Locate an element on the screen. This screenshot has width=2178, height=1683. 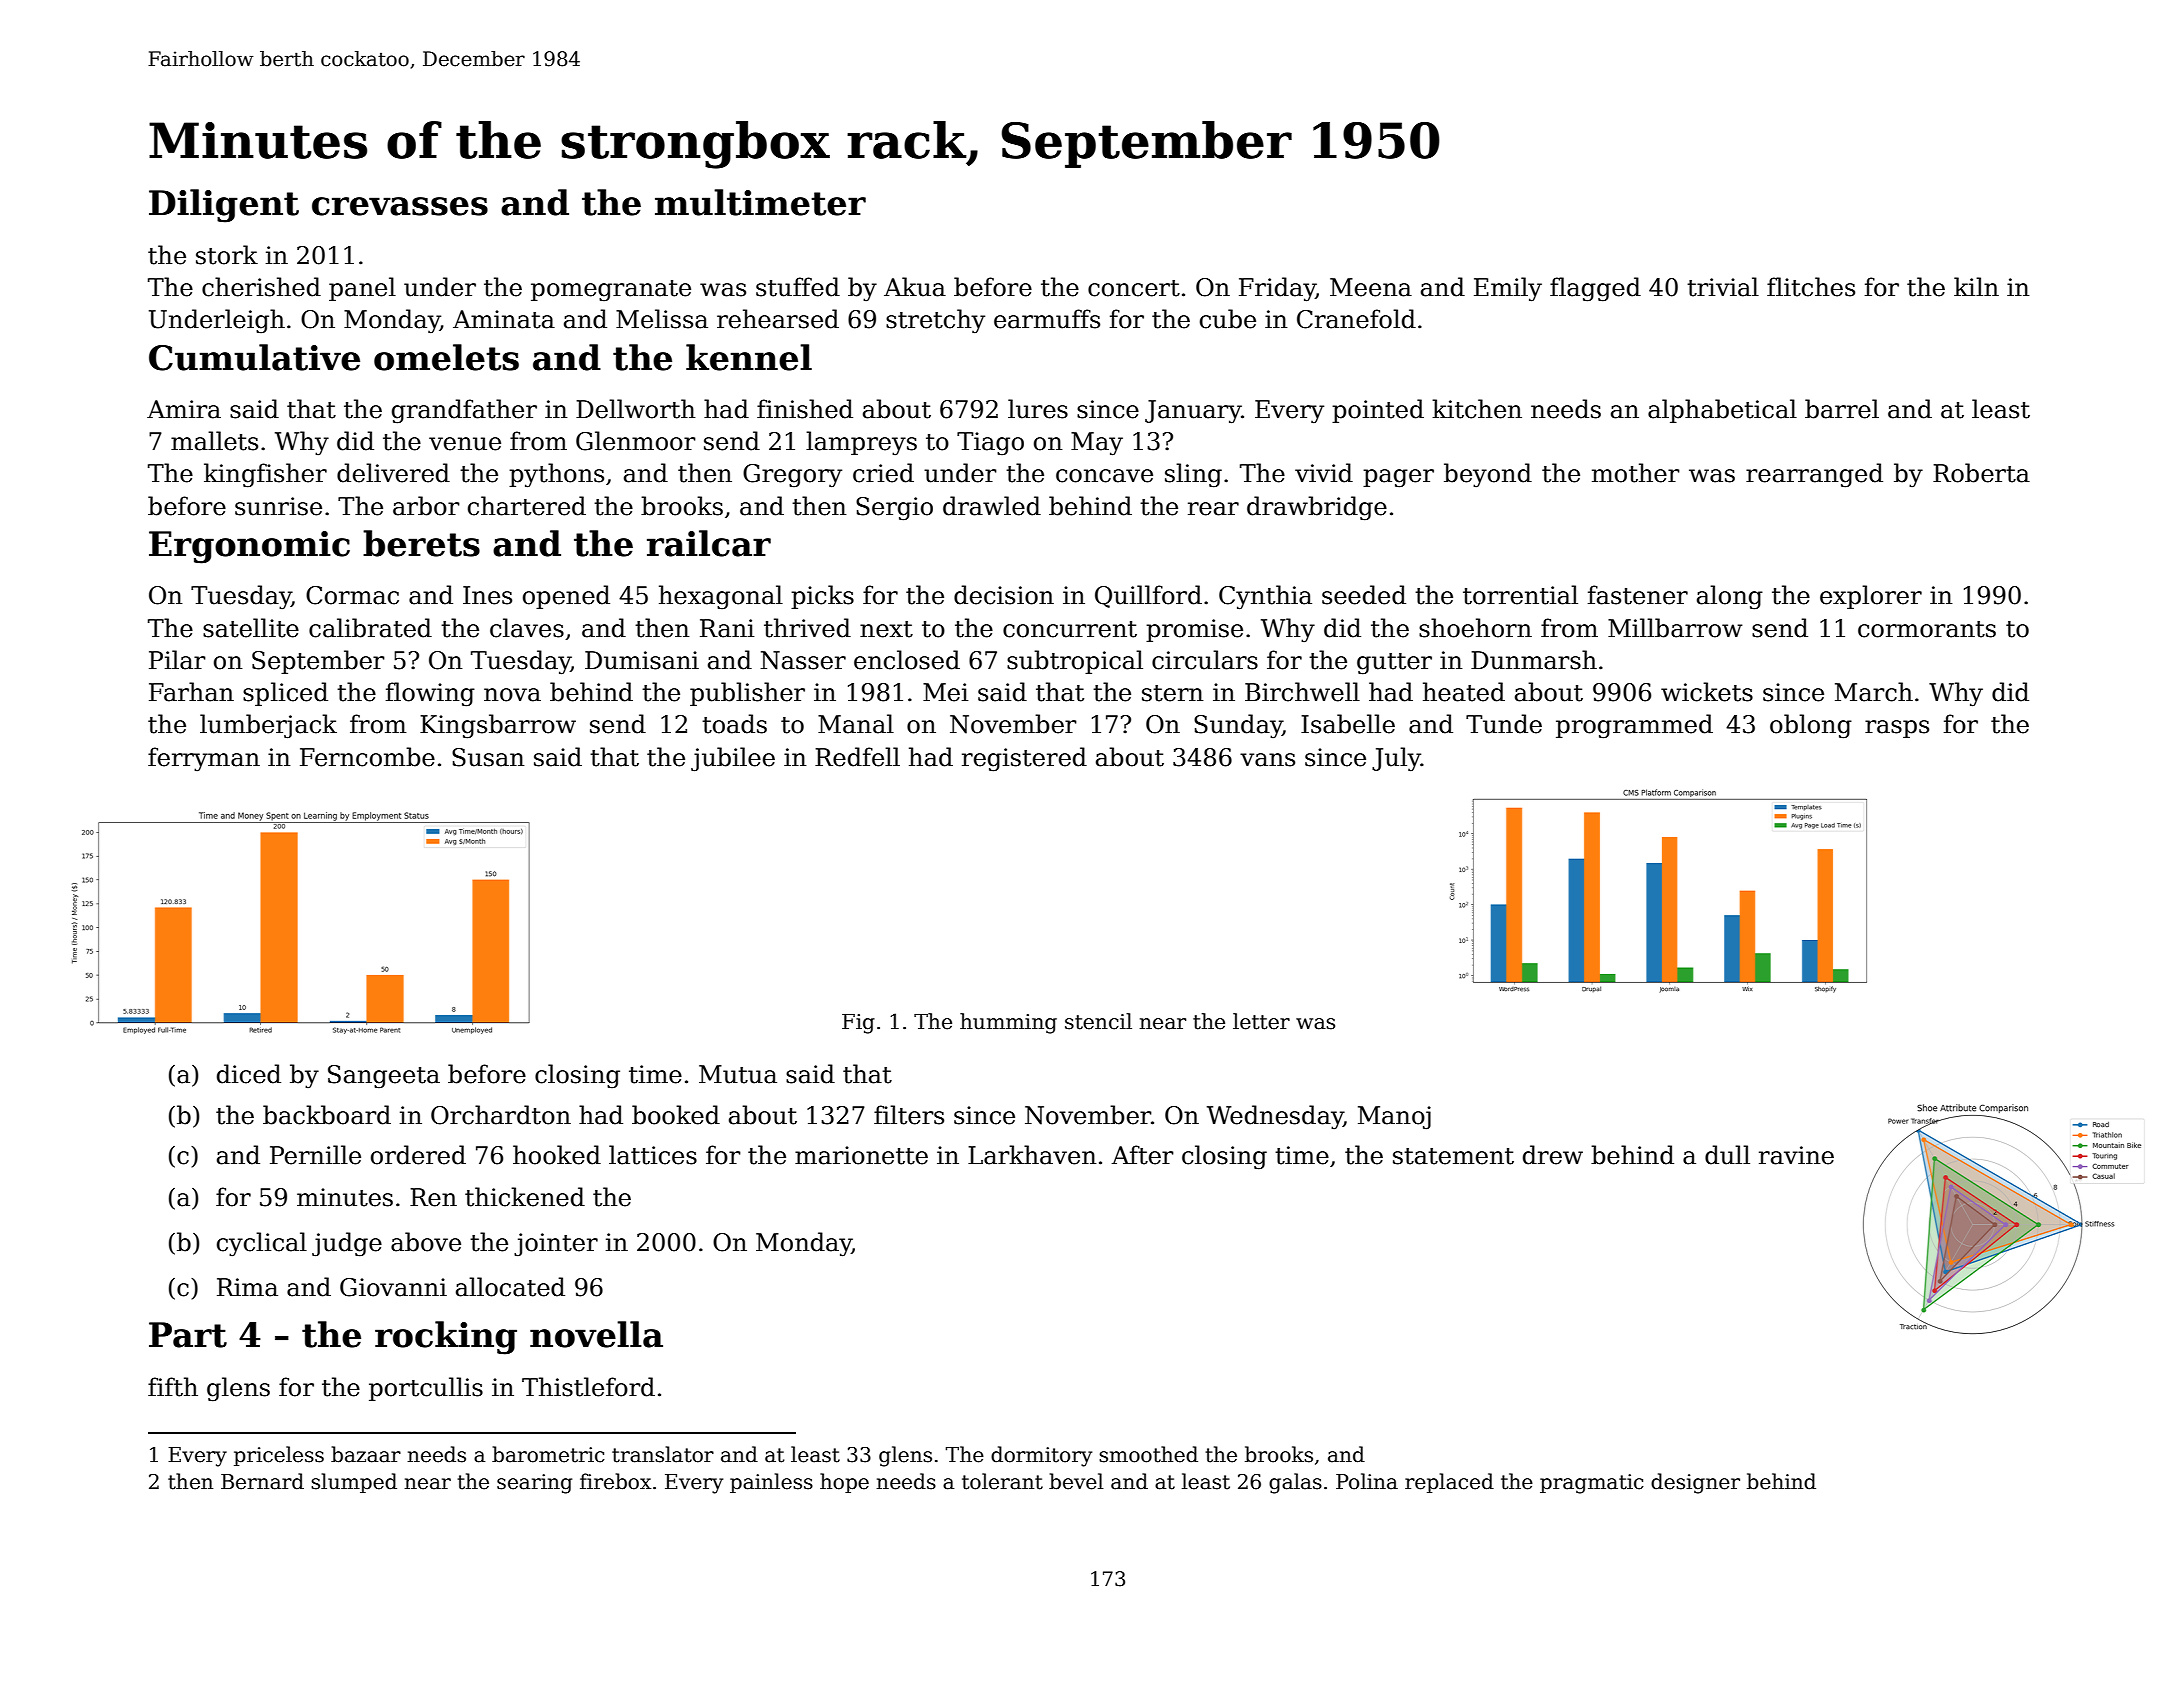
concert is located at coordinates (1134, 288).
